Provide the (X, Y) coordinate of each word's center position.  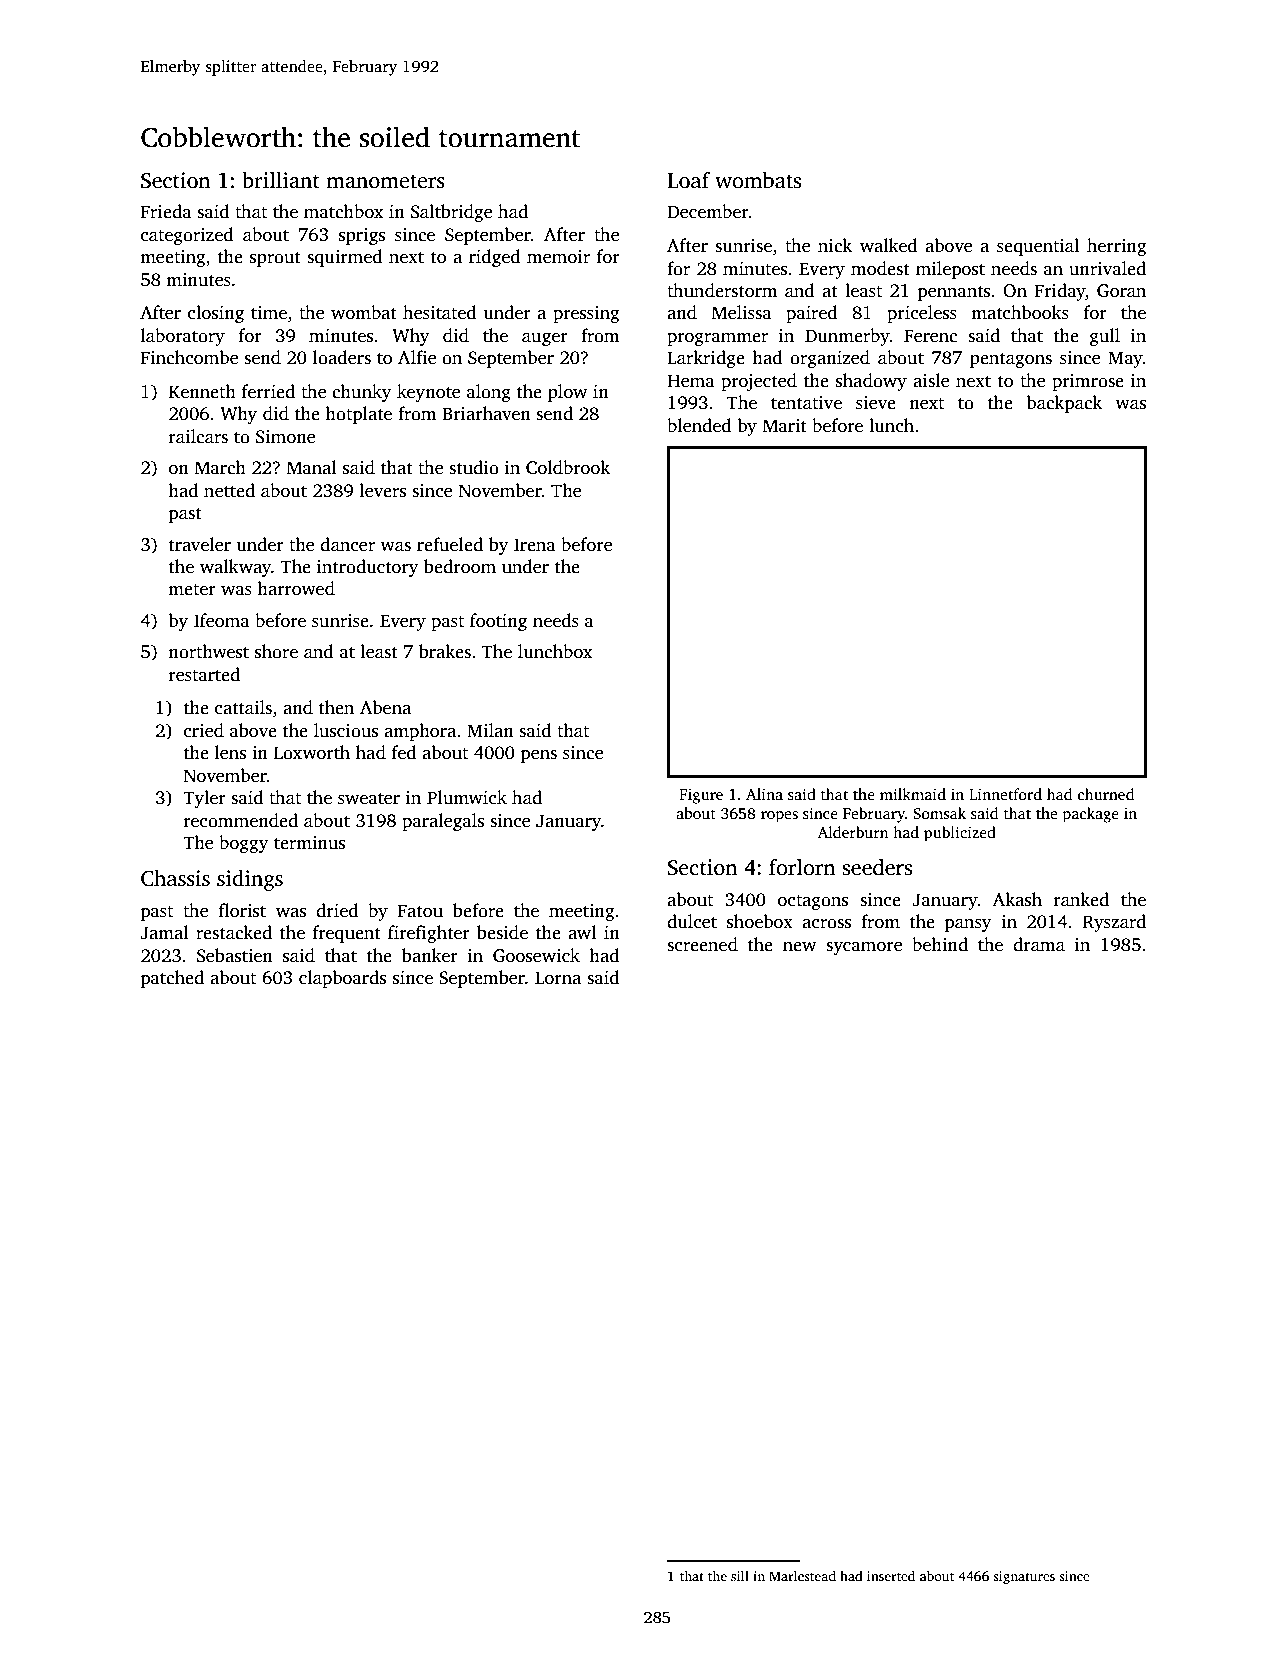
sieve (876, 403)
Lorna (558, 978)
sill (740, 1576)
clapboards (342, 979)
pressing (586, 314)
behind (940, 944)
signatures (1024, 1577)
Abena (385, 707)
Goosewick (536, 955)
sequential (1038, 247)
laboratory (183, 337)
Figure (701, 796)
